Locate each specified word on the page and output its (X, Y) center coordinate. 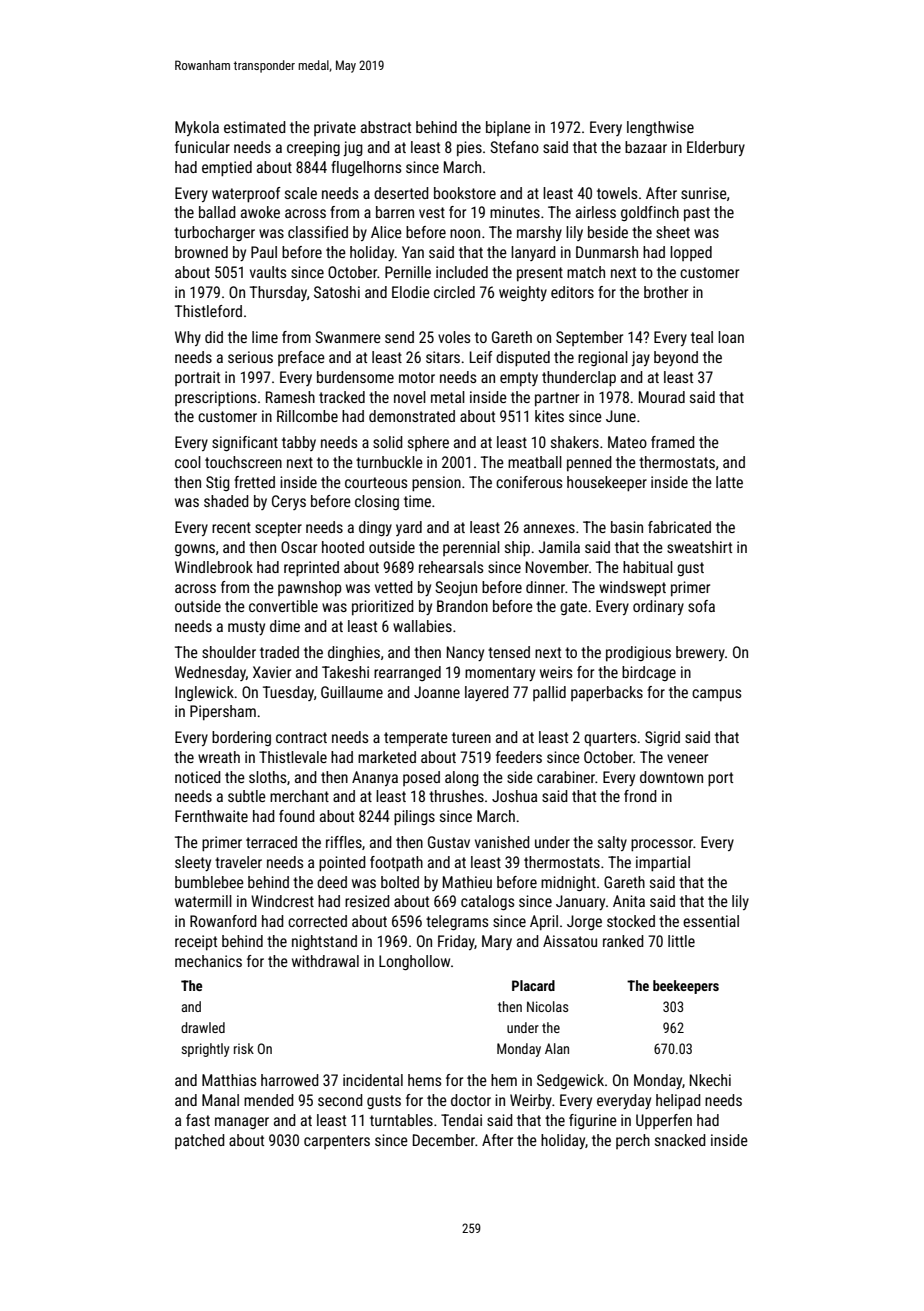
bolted (400, 882)
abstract (386, 127)
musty (246, 628)
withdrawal (325, 961)
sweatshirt (699, 547)
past (697, 214)
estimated (255, 127)
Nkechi (710, 1080)
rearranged (407, 673)
